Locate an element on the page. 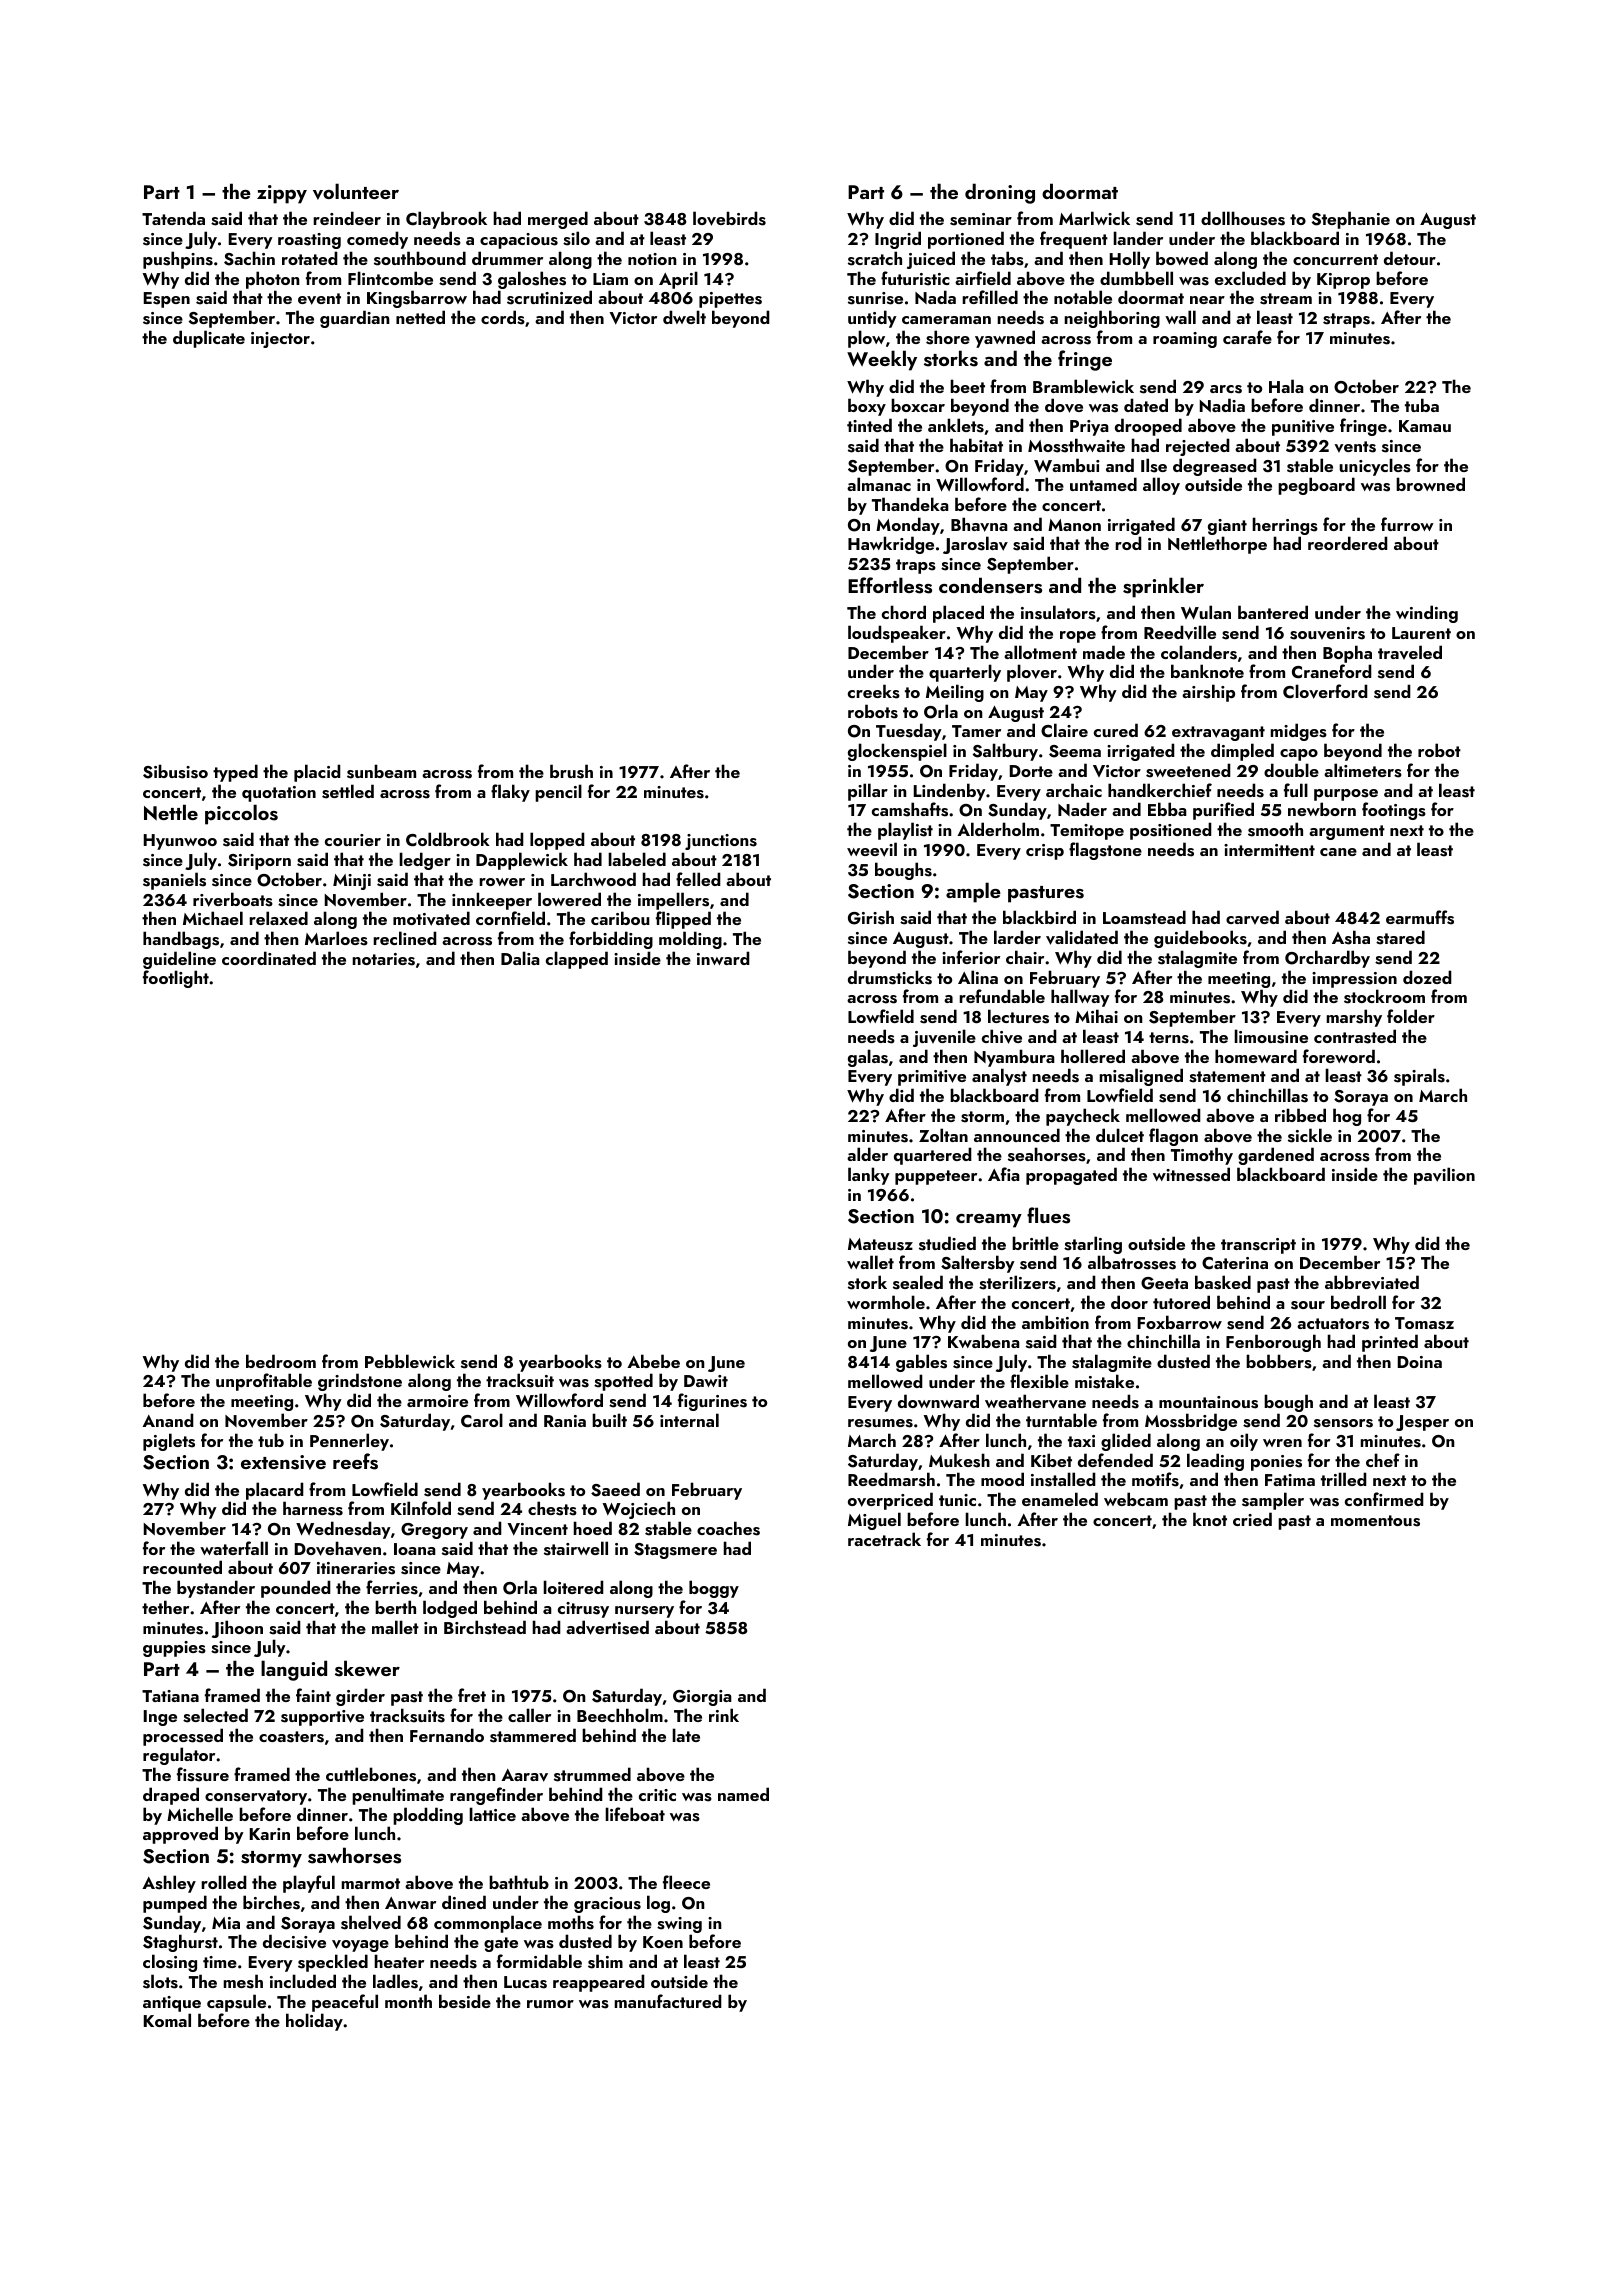 This page has width=1620, height=2292. confirmed is located at coordinates (1384, 1499).
